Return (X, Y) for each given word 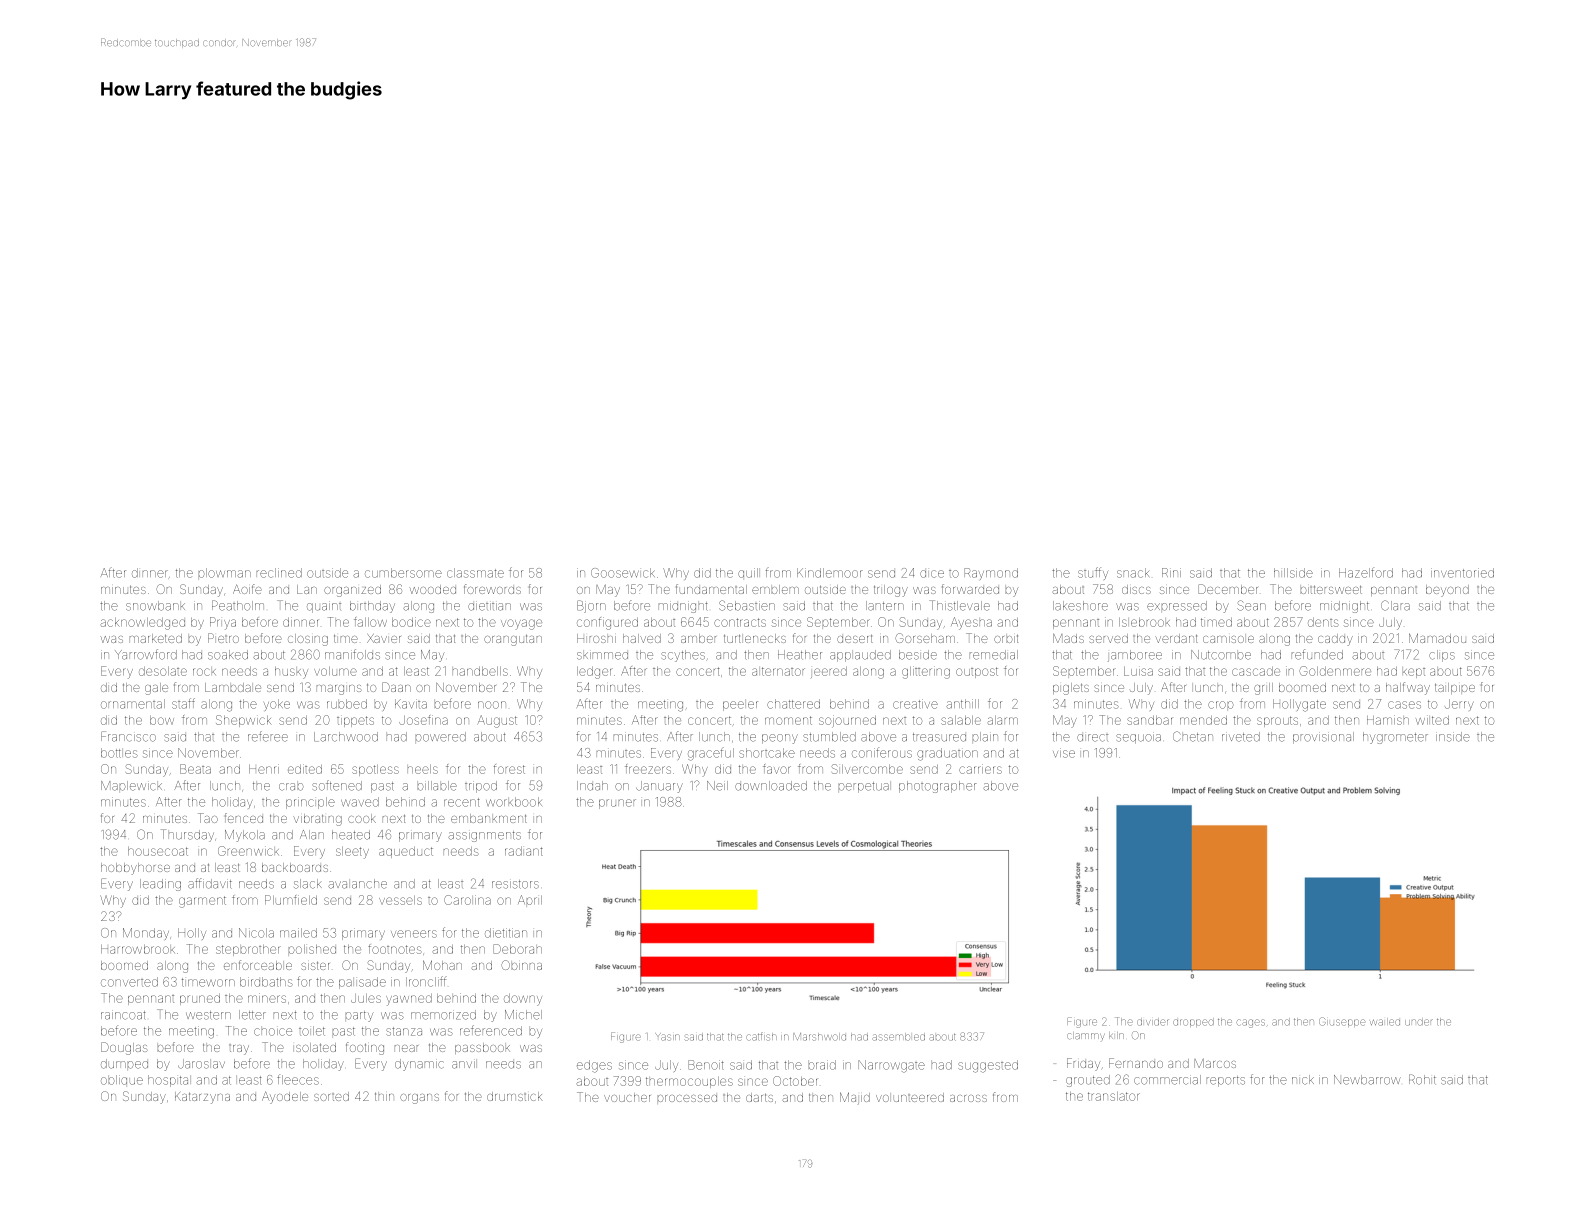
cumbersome (403, 573)
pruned (200, 999)
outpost (977, 672)
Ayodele (285, 1097)
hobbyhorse (135, 869)
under (1419, 1022)
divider (1153, 1022)
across (968, 1098)
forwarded (970, 589)
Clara (1395, 605)
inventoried (1462, 573)
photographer (938, 787)
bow (162, 720)
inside (1453, 737)
